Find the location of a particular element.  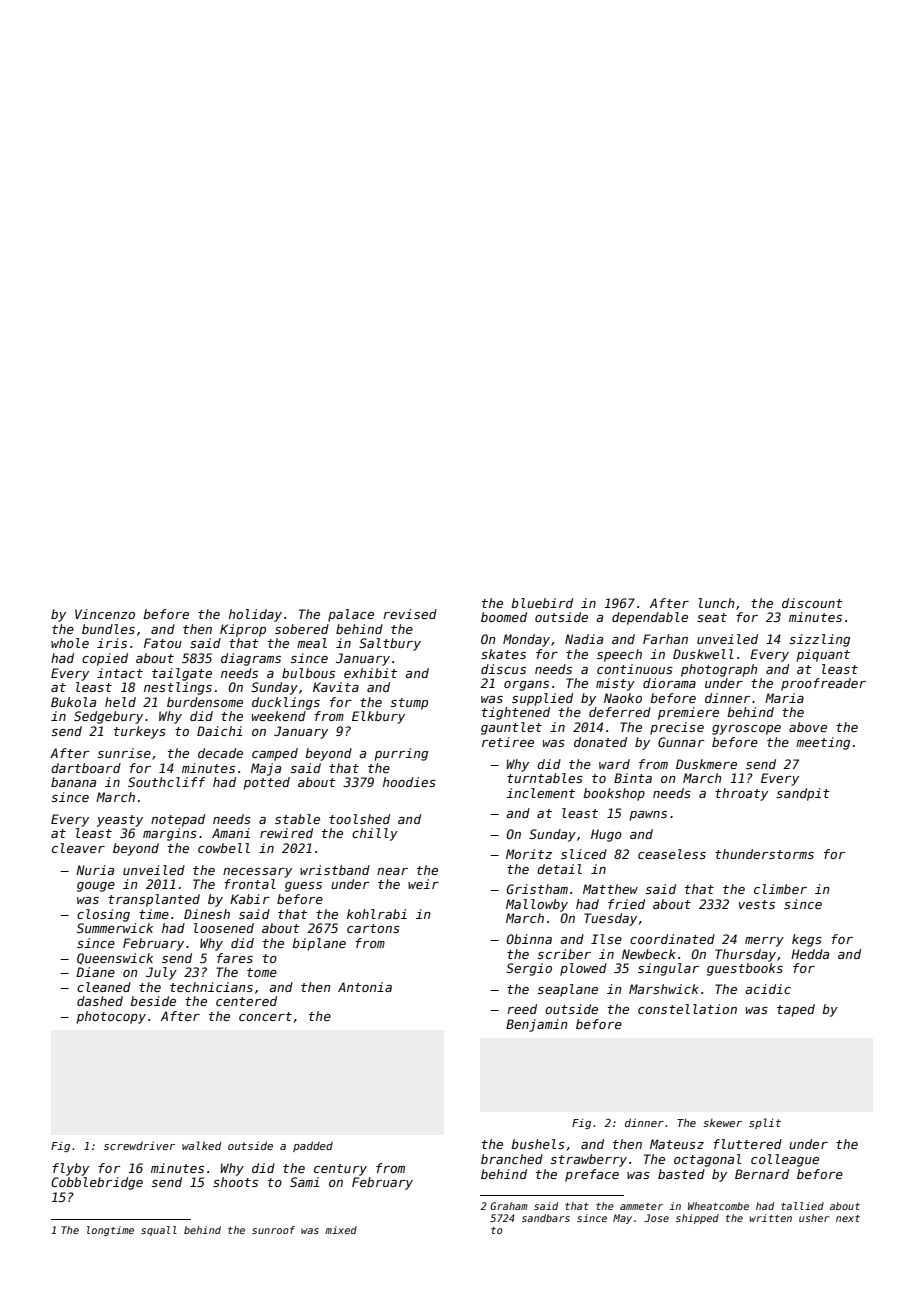

palace is located at coordinates (351, 615).
